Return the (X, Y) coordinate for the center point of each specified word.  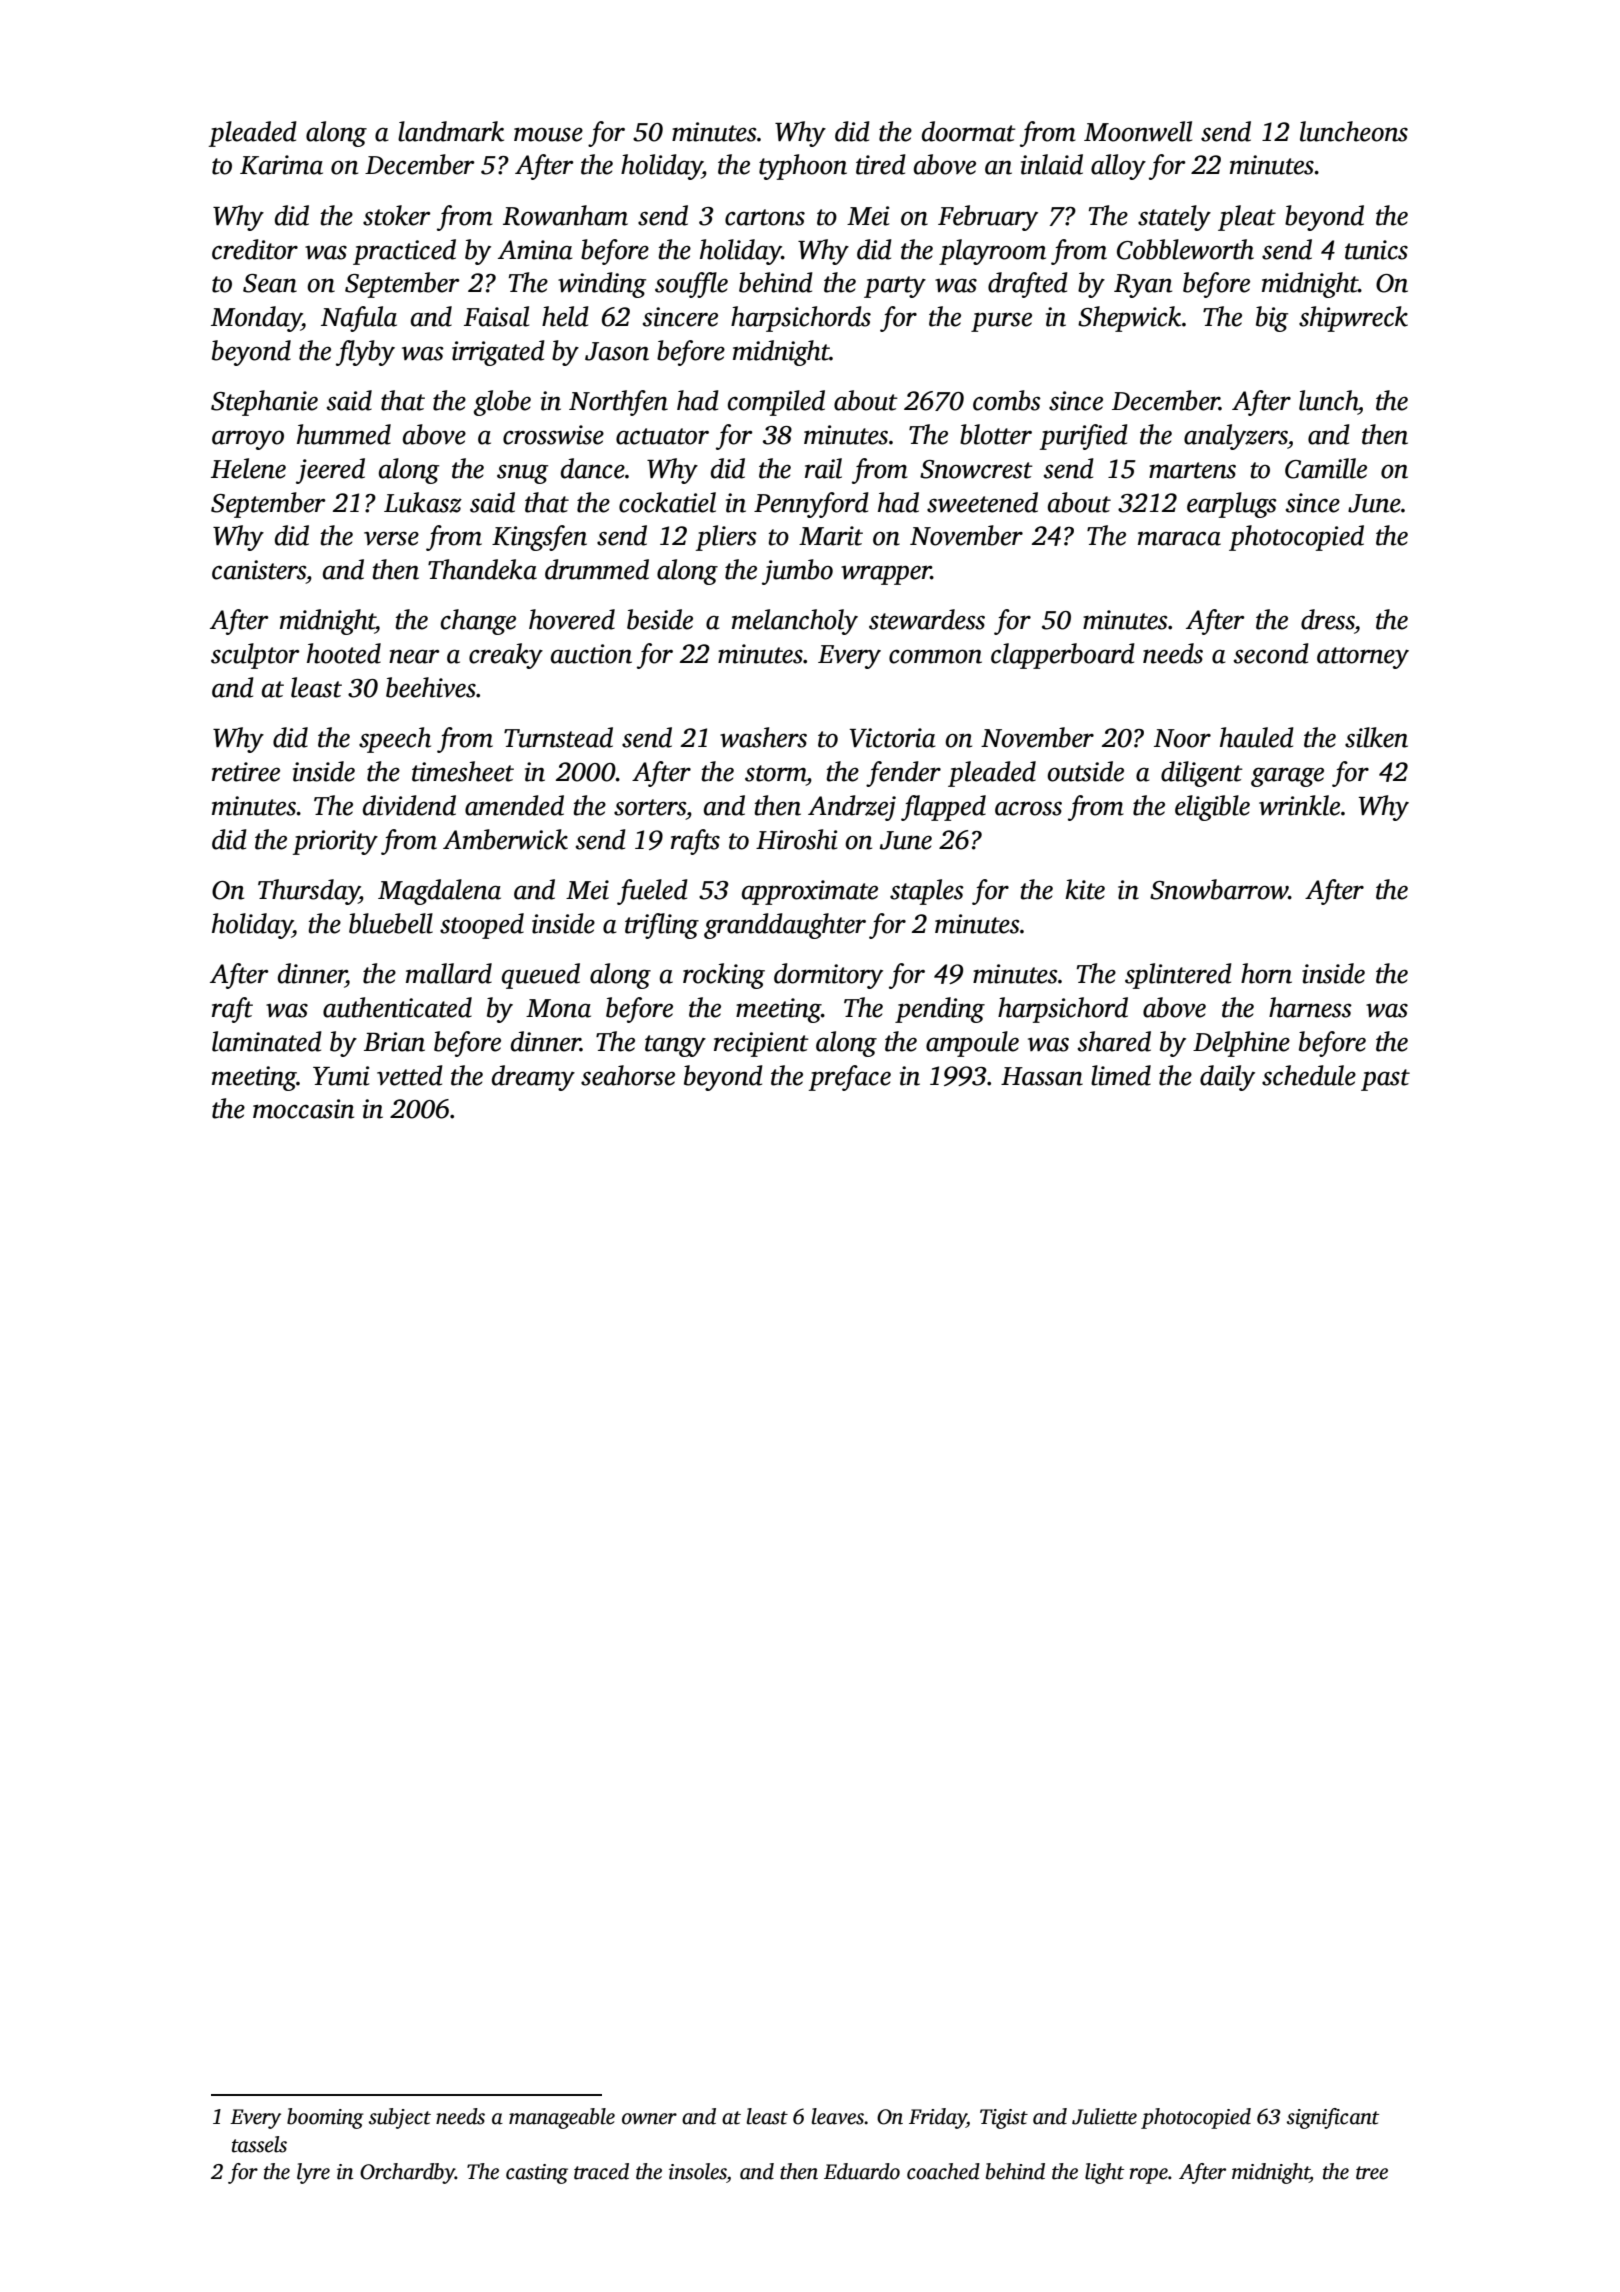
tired (881, 164)
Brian (394, 1042)
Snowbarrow (1219, 889)
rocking (724, 976)
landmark (451, 131)
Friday (938, 2118)
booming (325, 2118)
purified (1084, 437)
